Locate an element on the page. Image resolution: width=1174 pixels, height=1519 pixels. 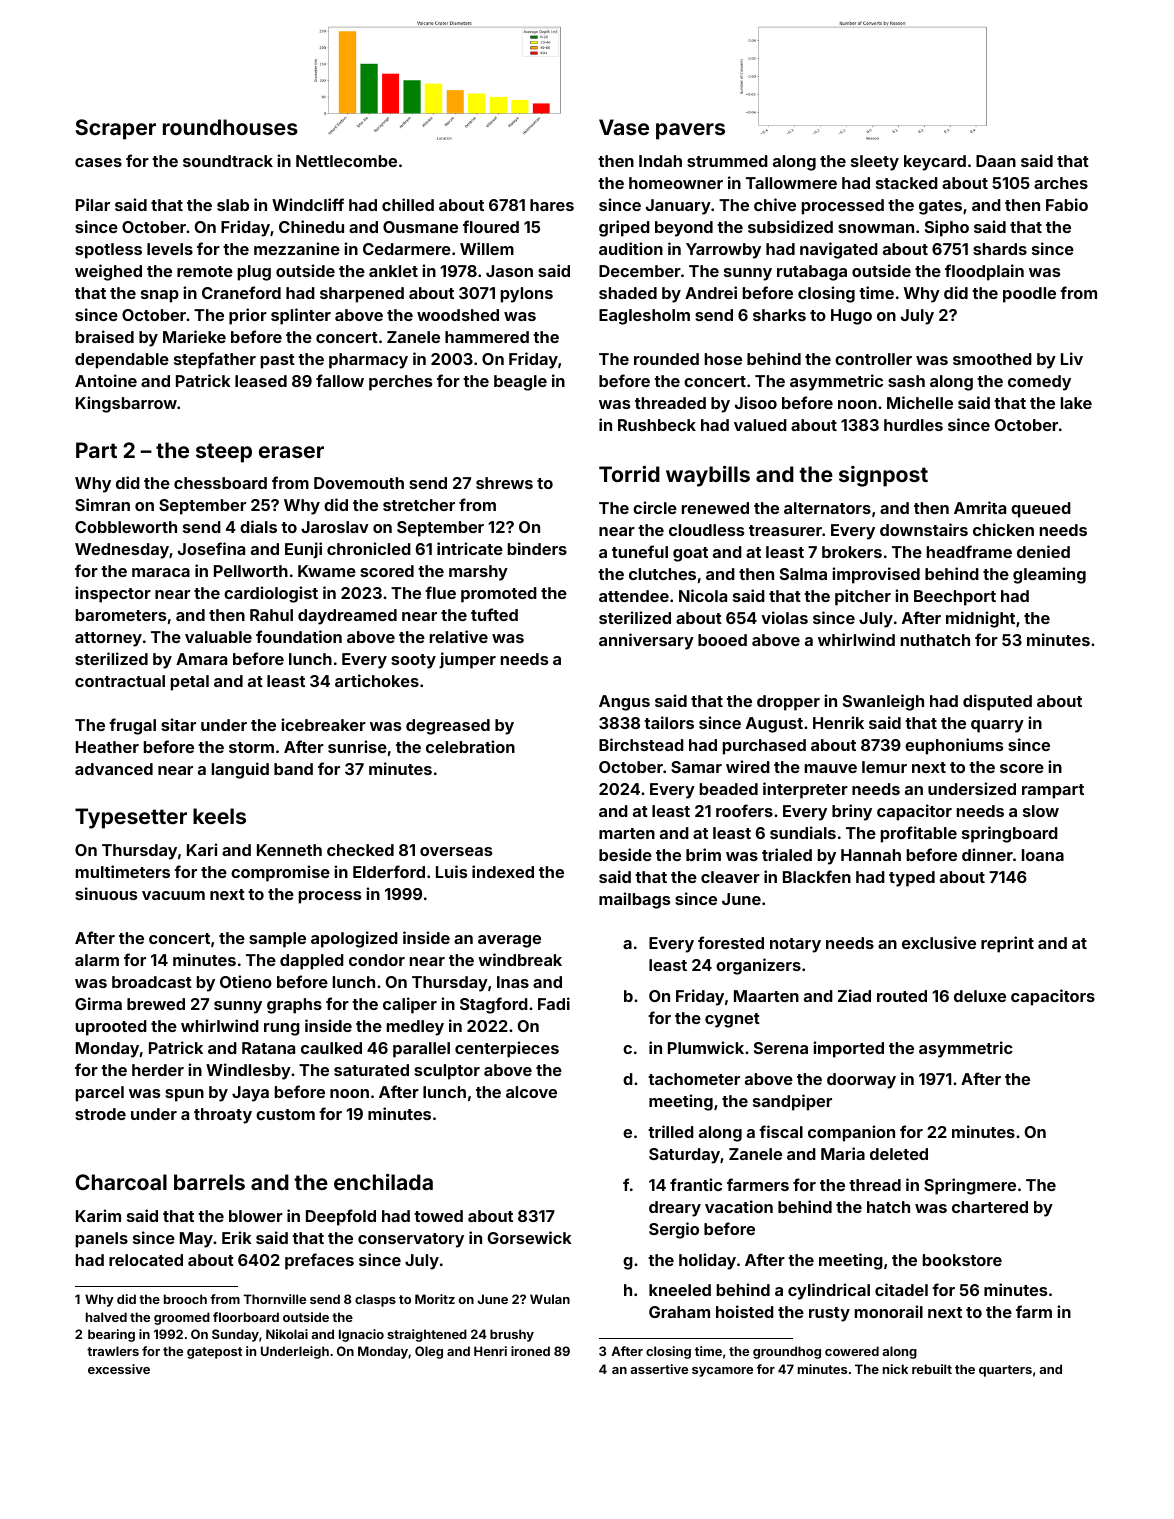
gleaming is located at coordinates (1049, 575).
